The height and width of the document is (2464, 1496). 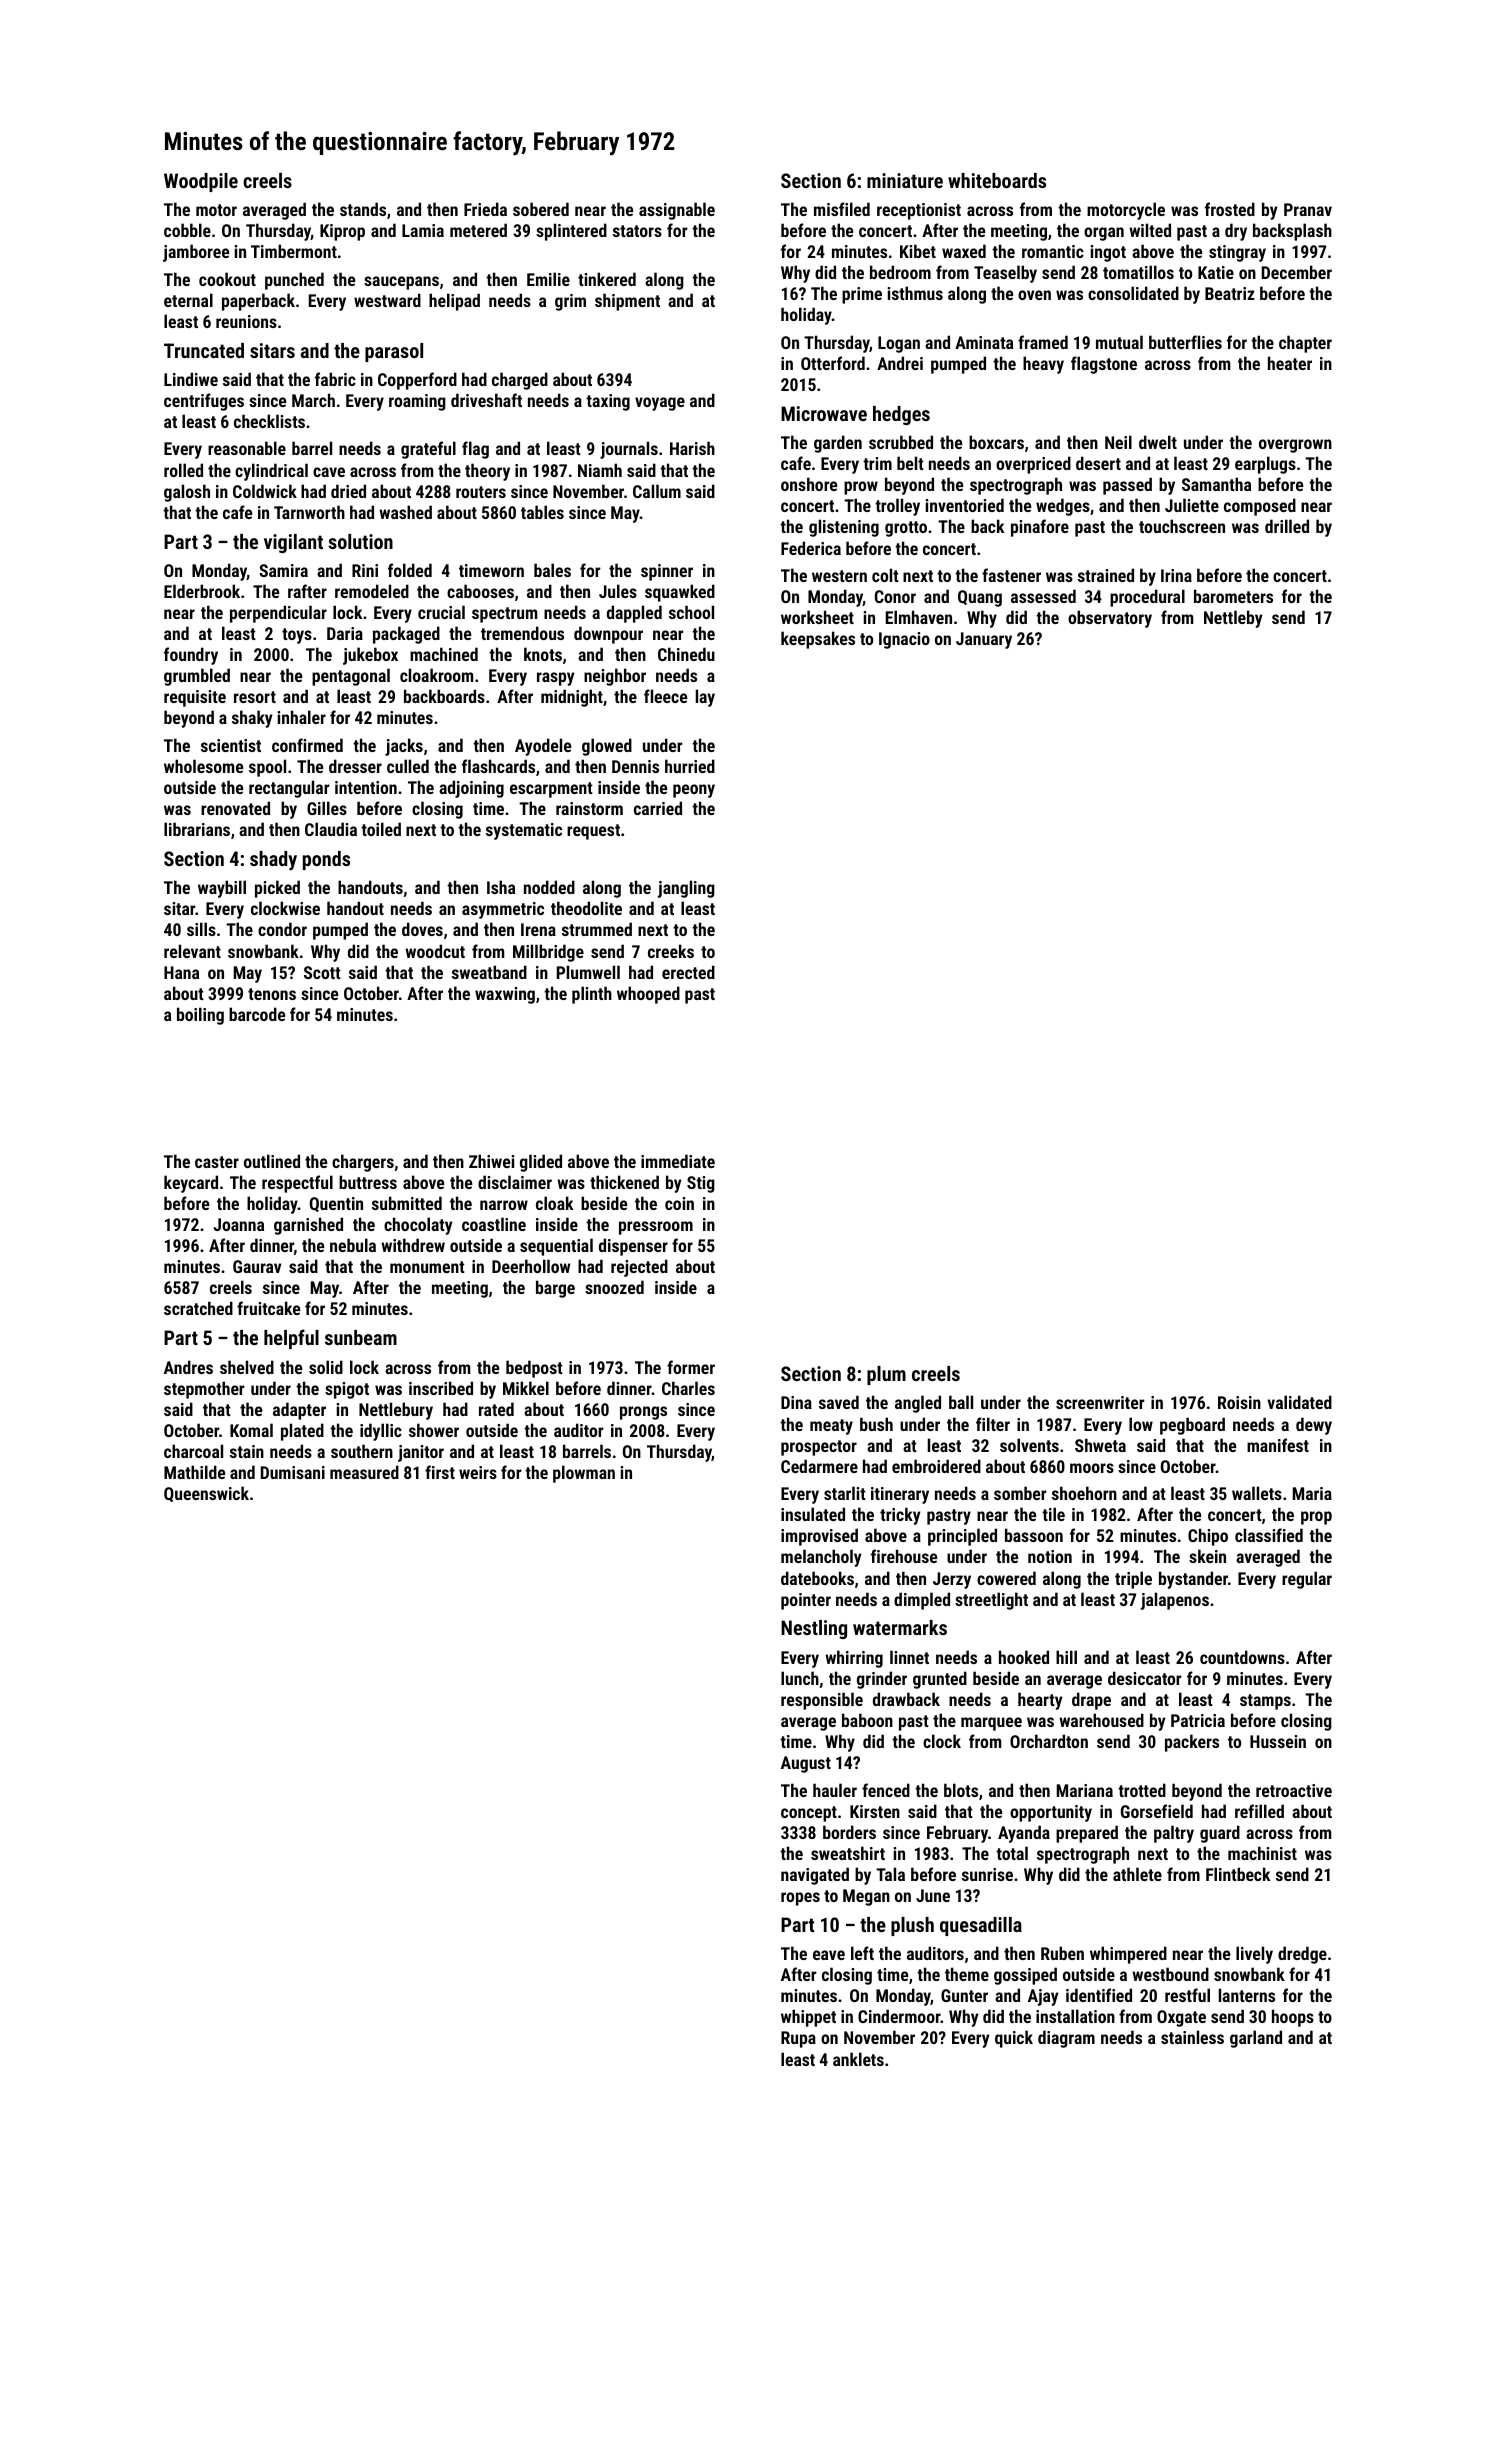 What do you see at coordinates (1299, 1402) in the document?
I see `validated` at bounding box center [1299, 1402].
